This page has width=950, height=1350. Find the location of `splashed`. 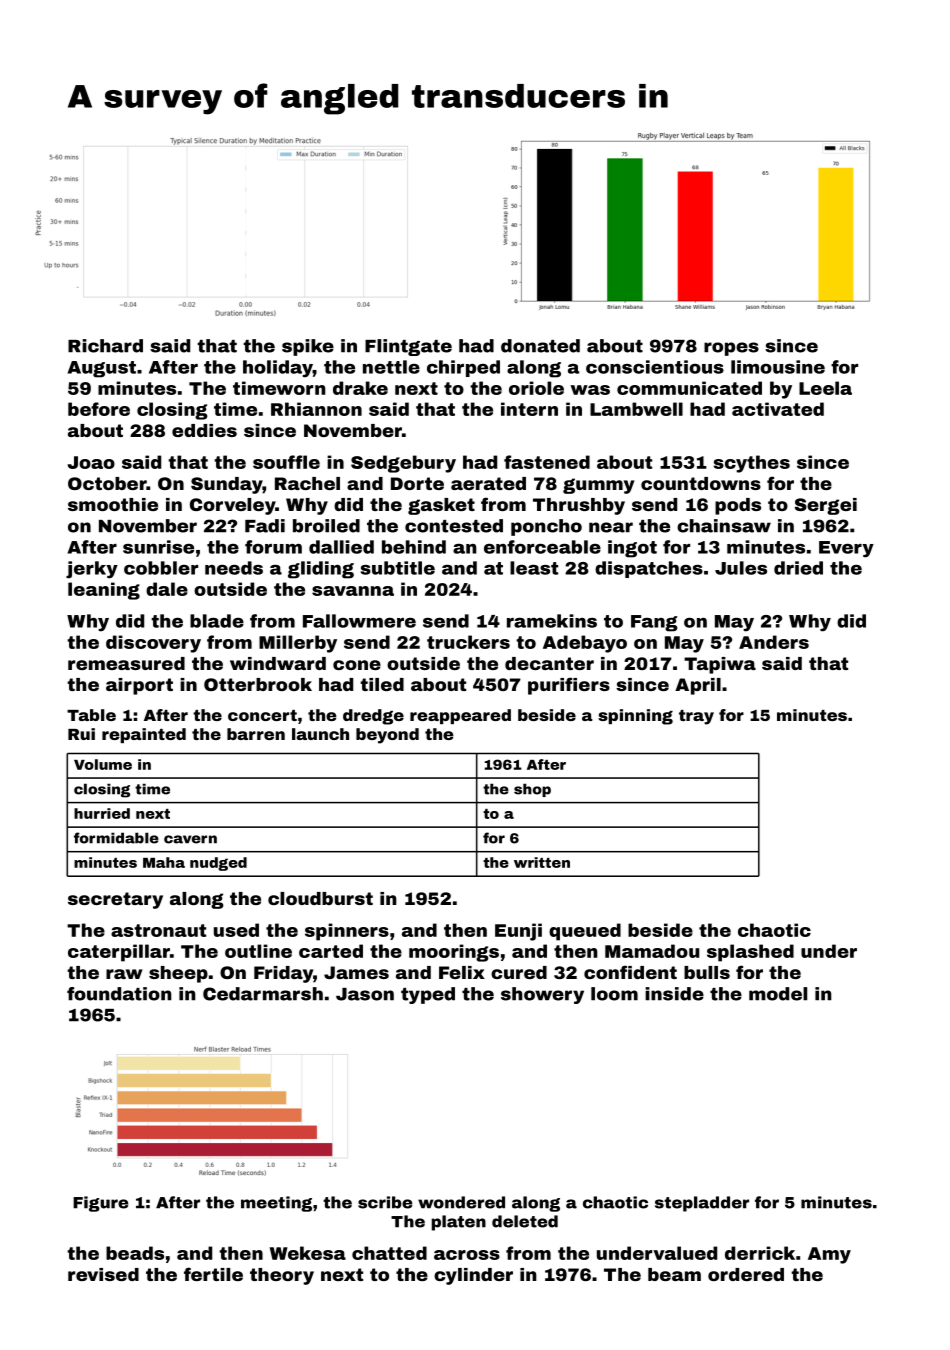

splashed is located at coordinates (750, 953).
